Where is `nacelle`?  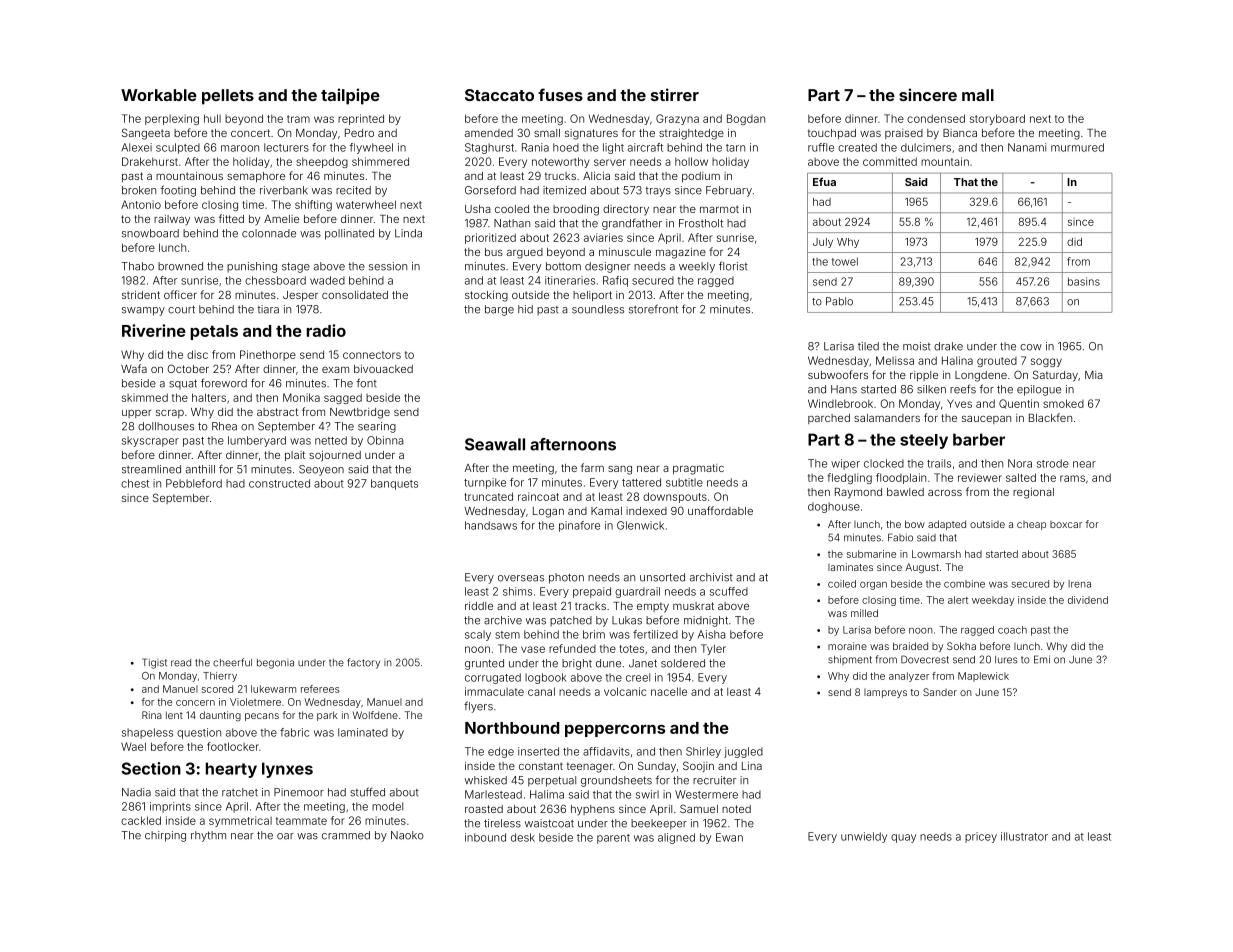 nacelle is located at coordinates (669, 691).
